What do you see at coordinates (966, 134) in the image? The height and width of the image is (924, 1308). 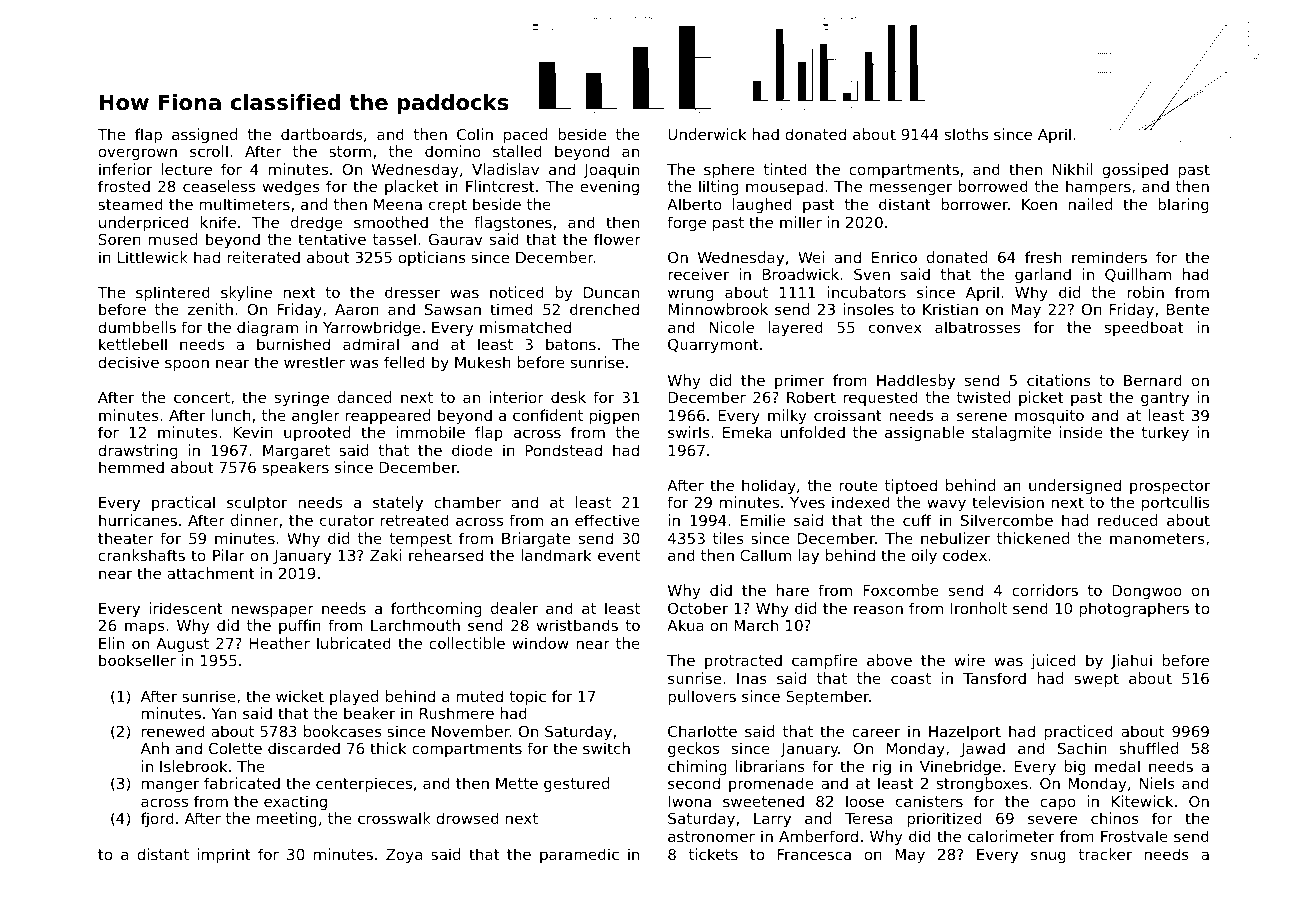 I see `sloths` at bounding box center [966, 134].
